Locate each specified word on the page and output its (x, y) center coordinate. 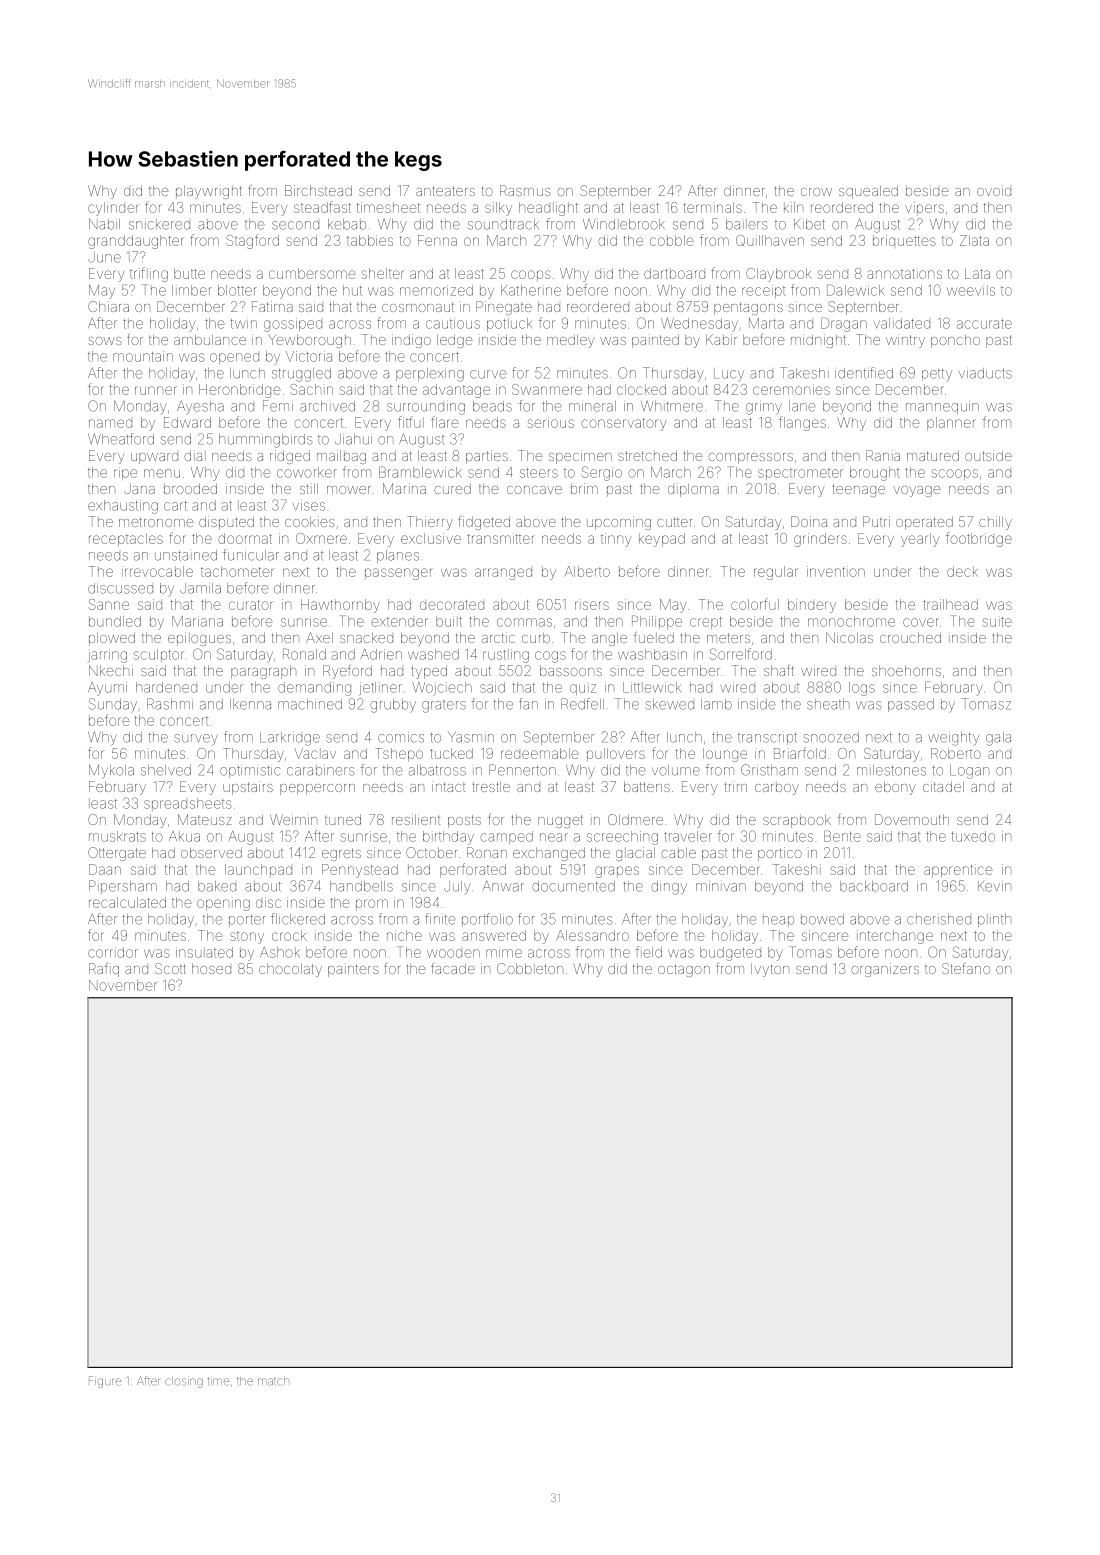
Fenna (437, 240)
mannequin (942, 408)
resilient (416, 819)
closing (184, 1382)
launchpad (258, 870)
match (273, 1381)
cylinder (113, 209)
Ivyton (770, 970)
